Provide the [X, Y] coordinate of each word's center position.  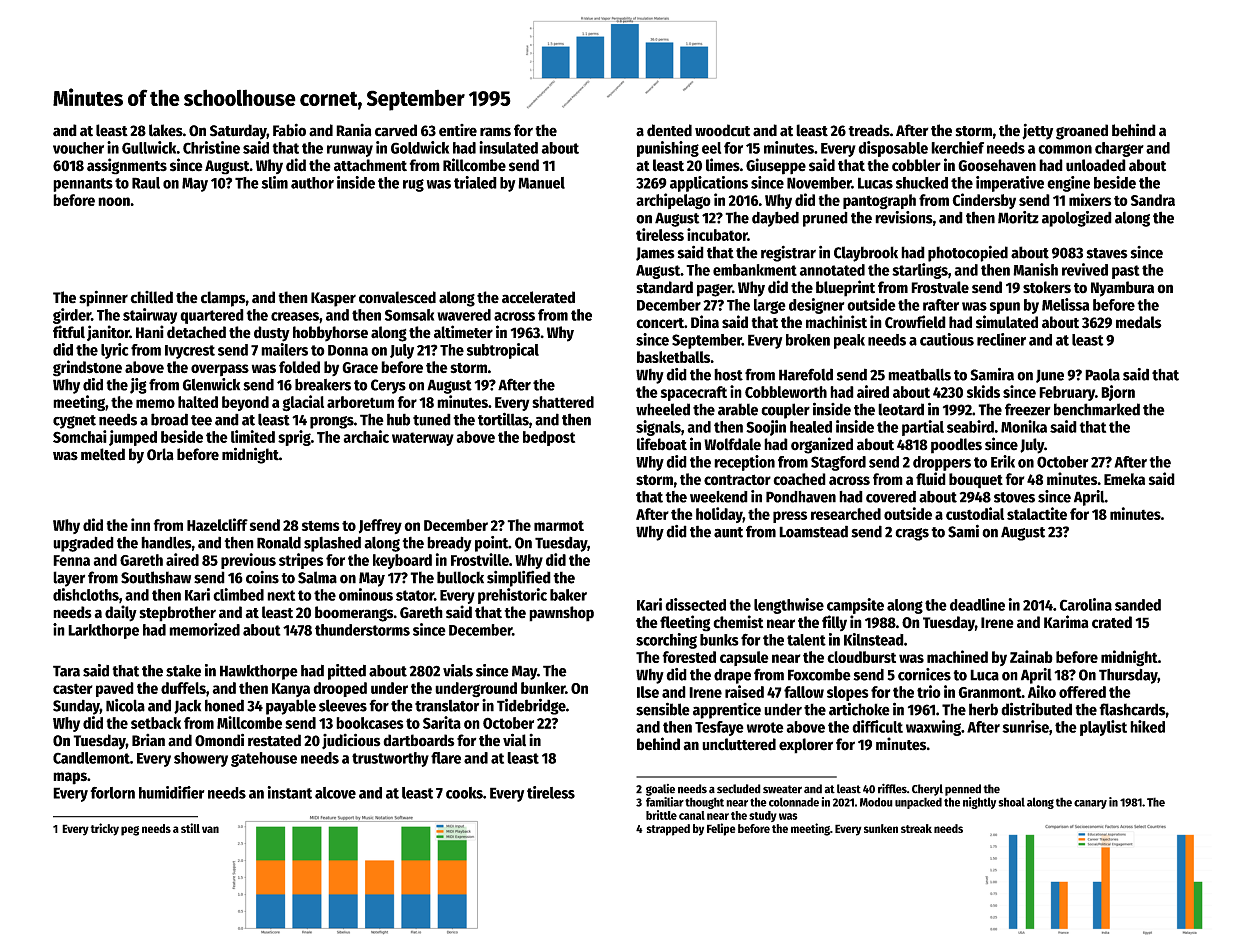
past [1126, 272]
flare [446, 758]
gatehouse [264, 759]
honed [224, 705]
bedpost [549, 438]
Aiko [1042, 691]
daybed [775, 219]
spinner [103, 298]
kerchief [957, 147]
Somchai [80, 436]
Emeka [1124, 479]
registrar [788, 253]
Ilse [648, 692]
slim [274, 182]
